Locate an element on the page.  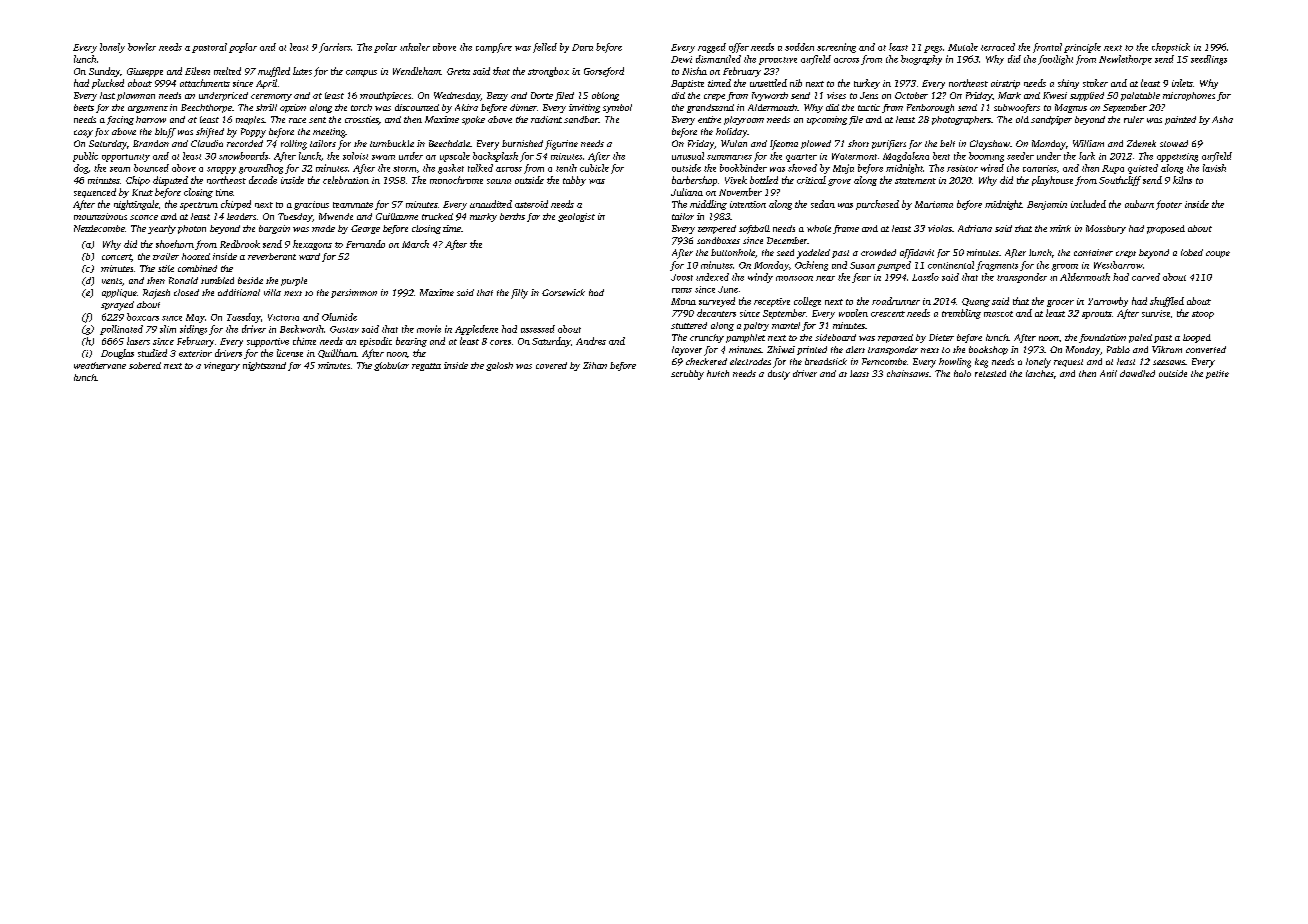
campfire is located at coordinates (494, 48).
